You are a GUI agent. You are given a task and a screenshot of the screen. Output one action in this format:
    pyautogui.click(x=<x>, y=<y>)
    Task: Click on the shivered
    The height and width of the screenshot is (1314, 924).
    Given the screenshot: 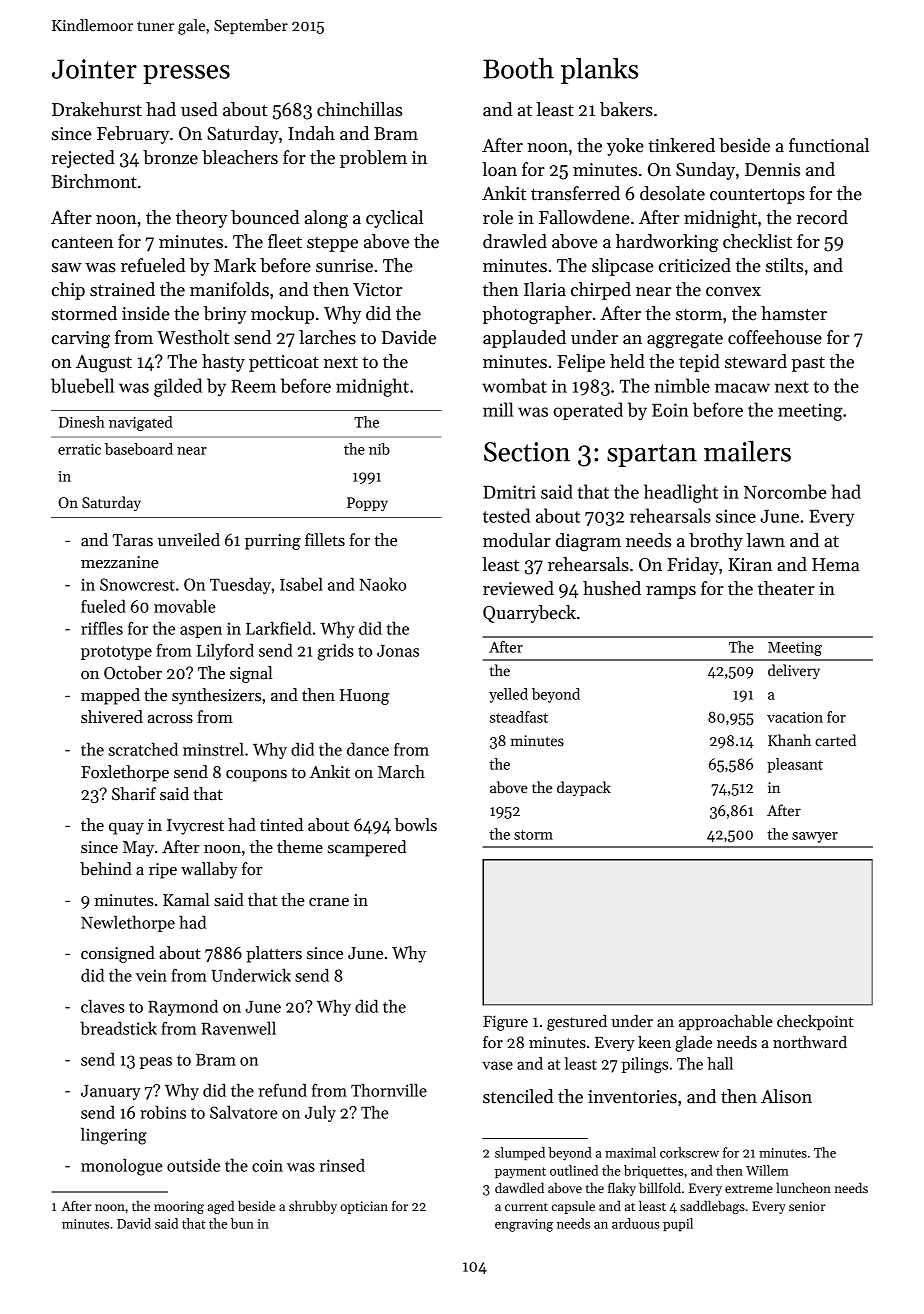 What is the action you would take?
    pyautogui.click(x=112, y=717)
